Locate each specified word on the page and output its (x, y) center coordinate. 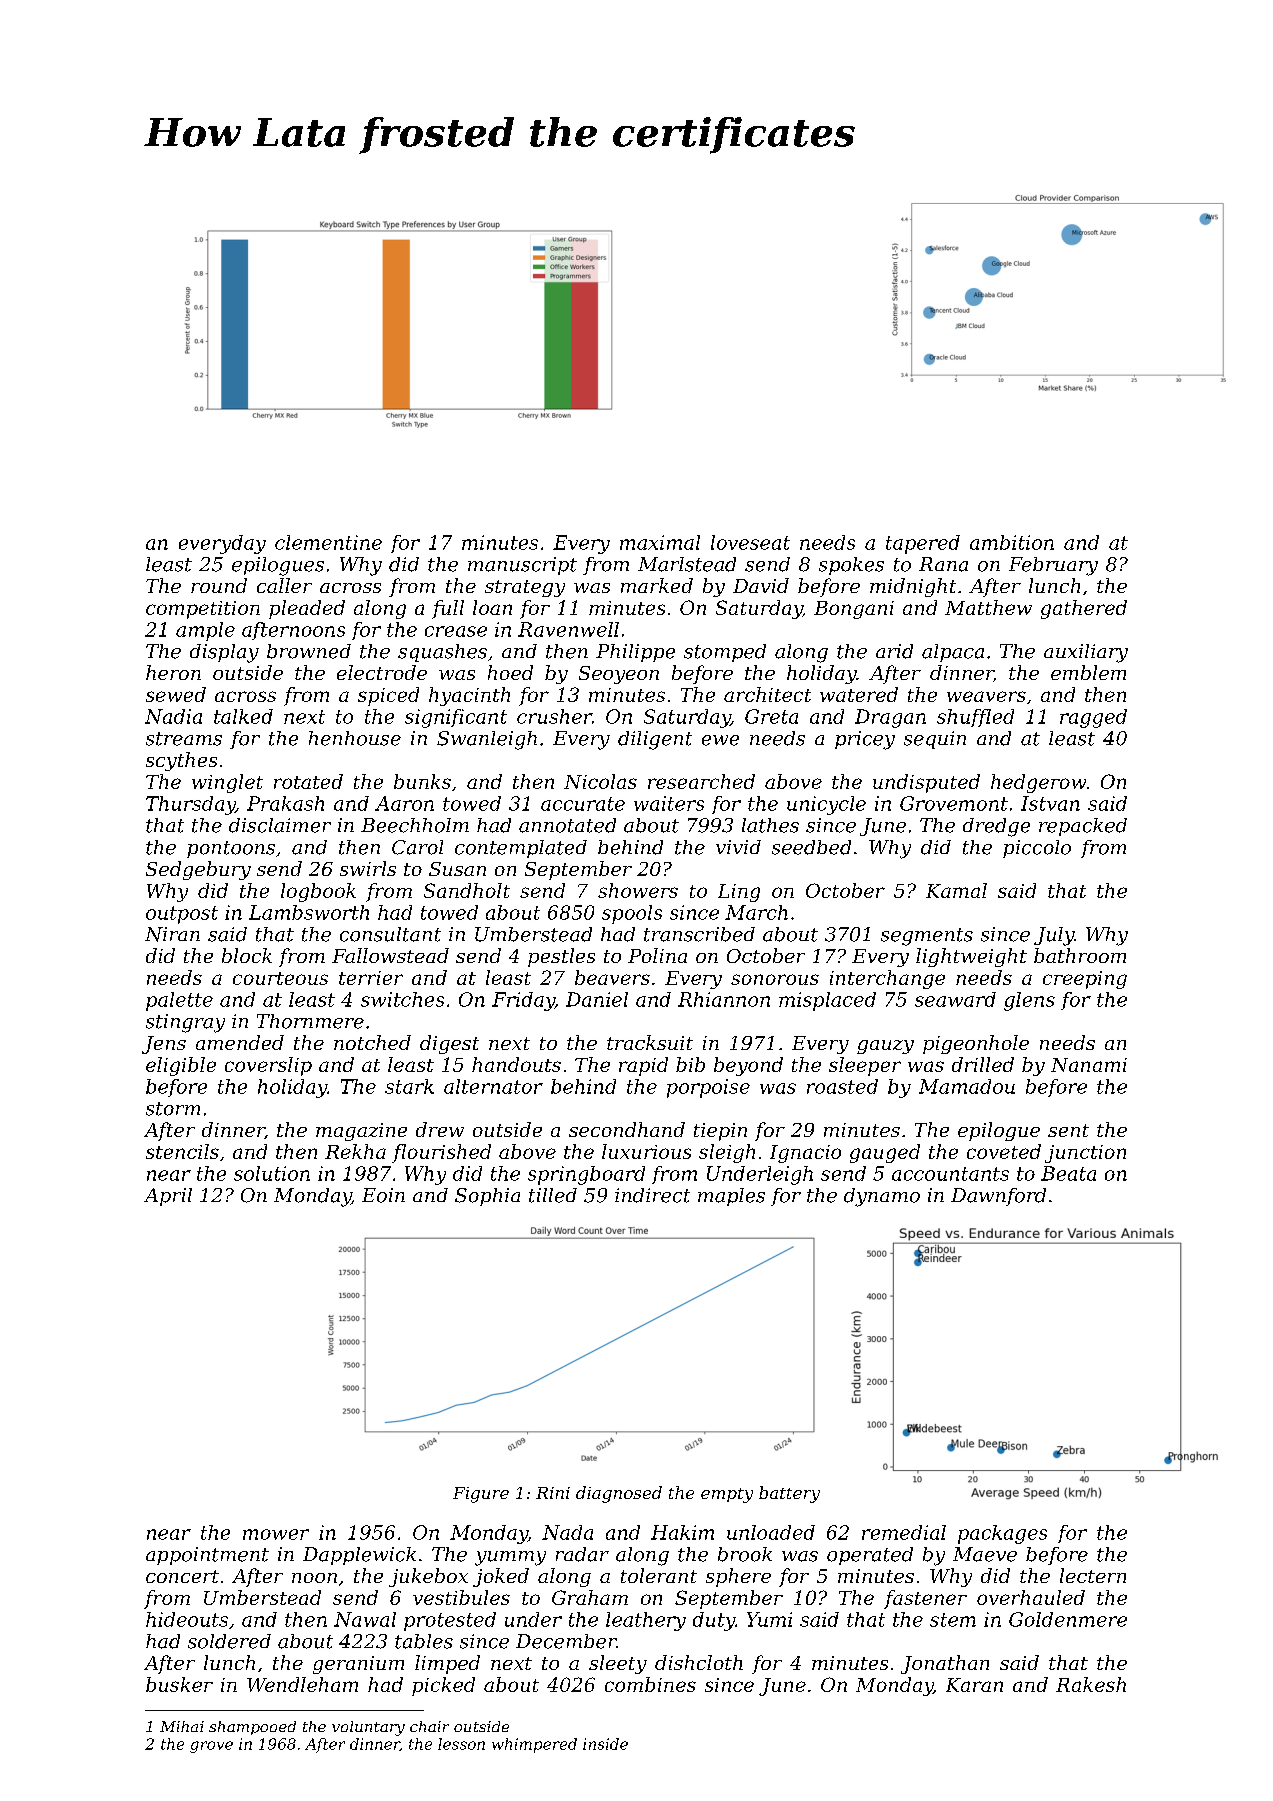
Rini (553, 1493)
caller (284, 585)
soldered (229, 1641)
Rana (943, 564)
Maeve (985, 1554)
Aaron (404, 803)
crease (456, 631)
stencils (182, 1151)
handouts (516, 1064)
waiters (669, 803)
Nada (567, 1532)
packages (1002, 1534)
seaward (955, 999)
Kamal (956, 890)
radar (582, 1554)
